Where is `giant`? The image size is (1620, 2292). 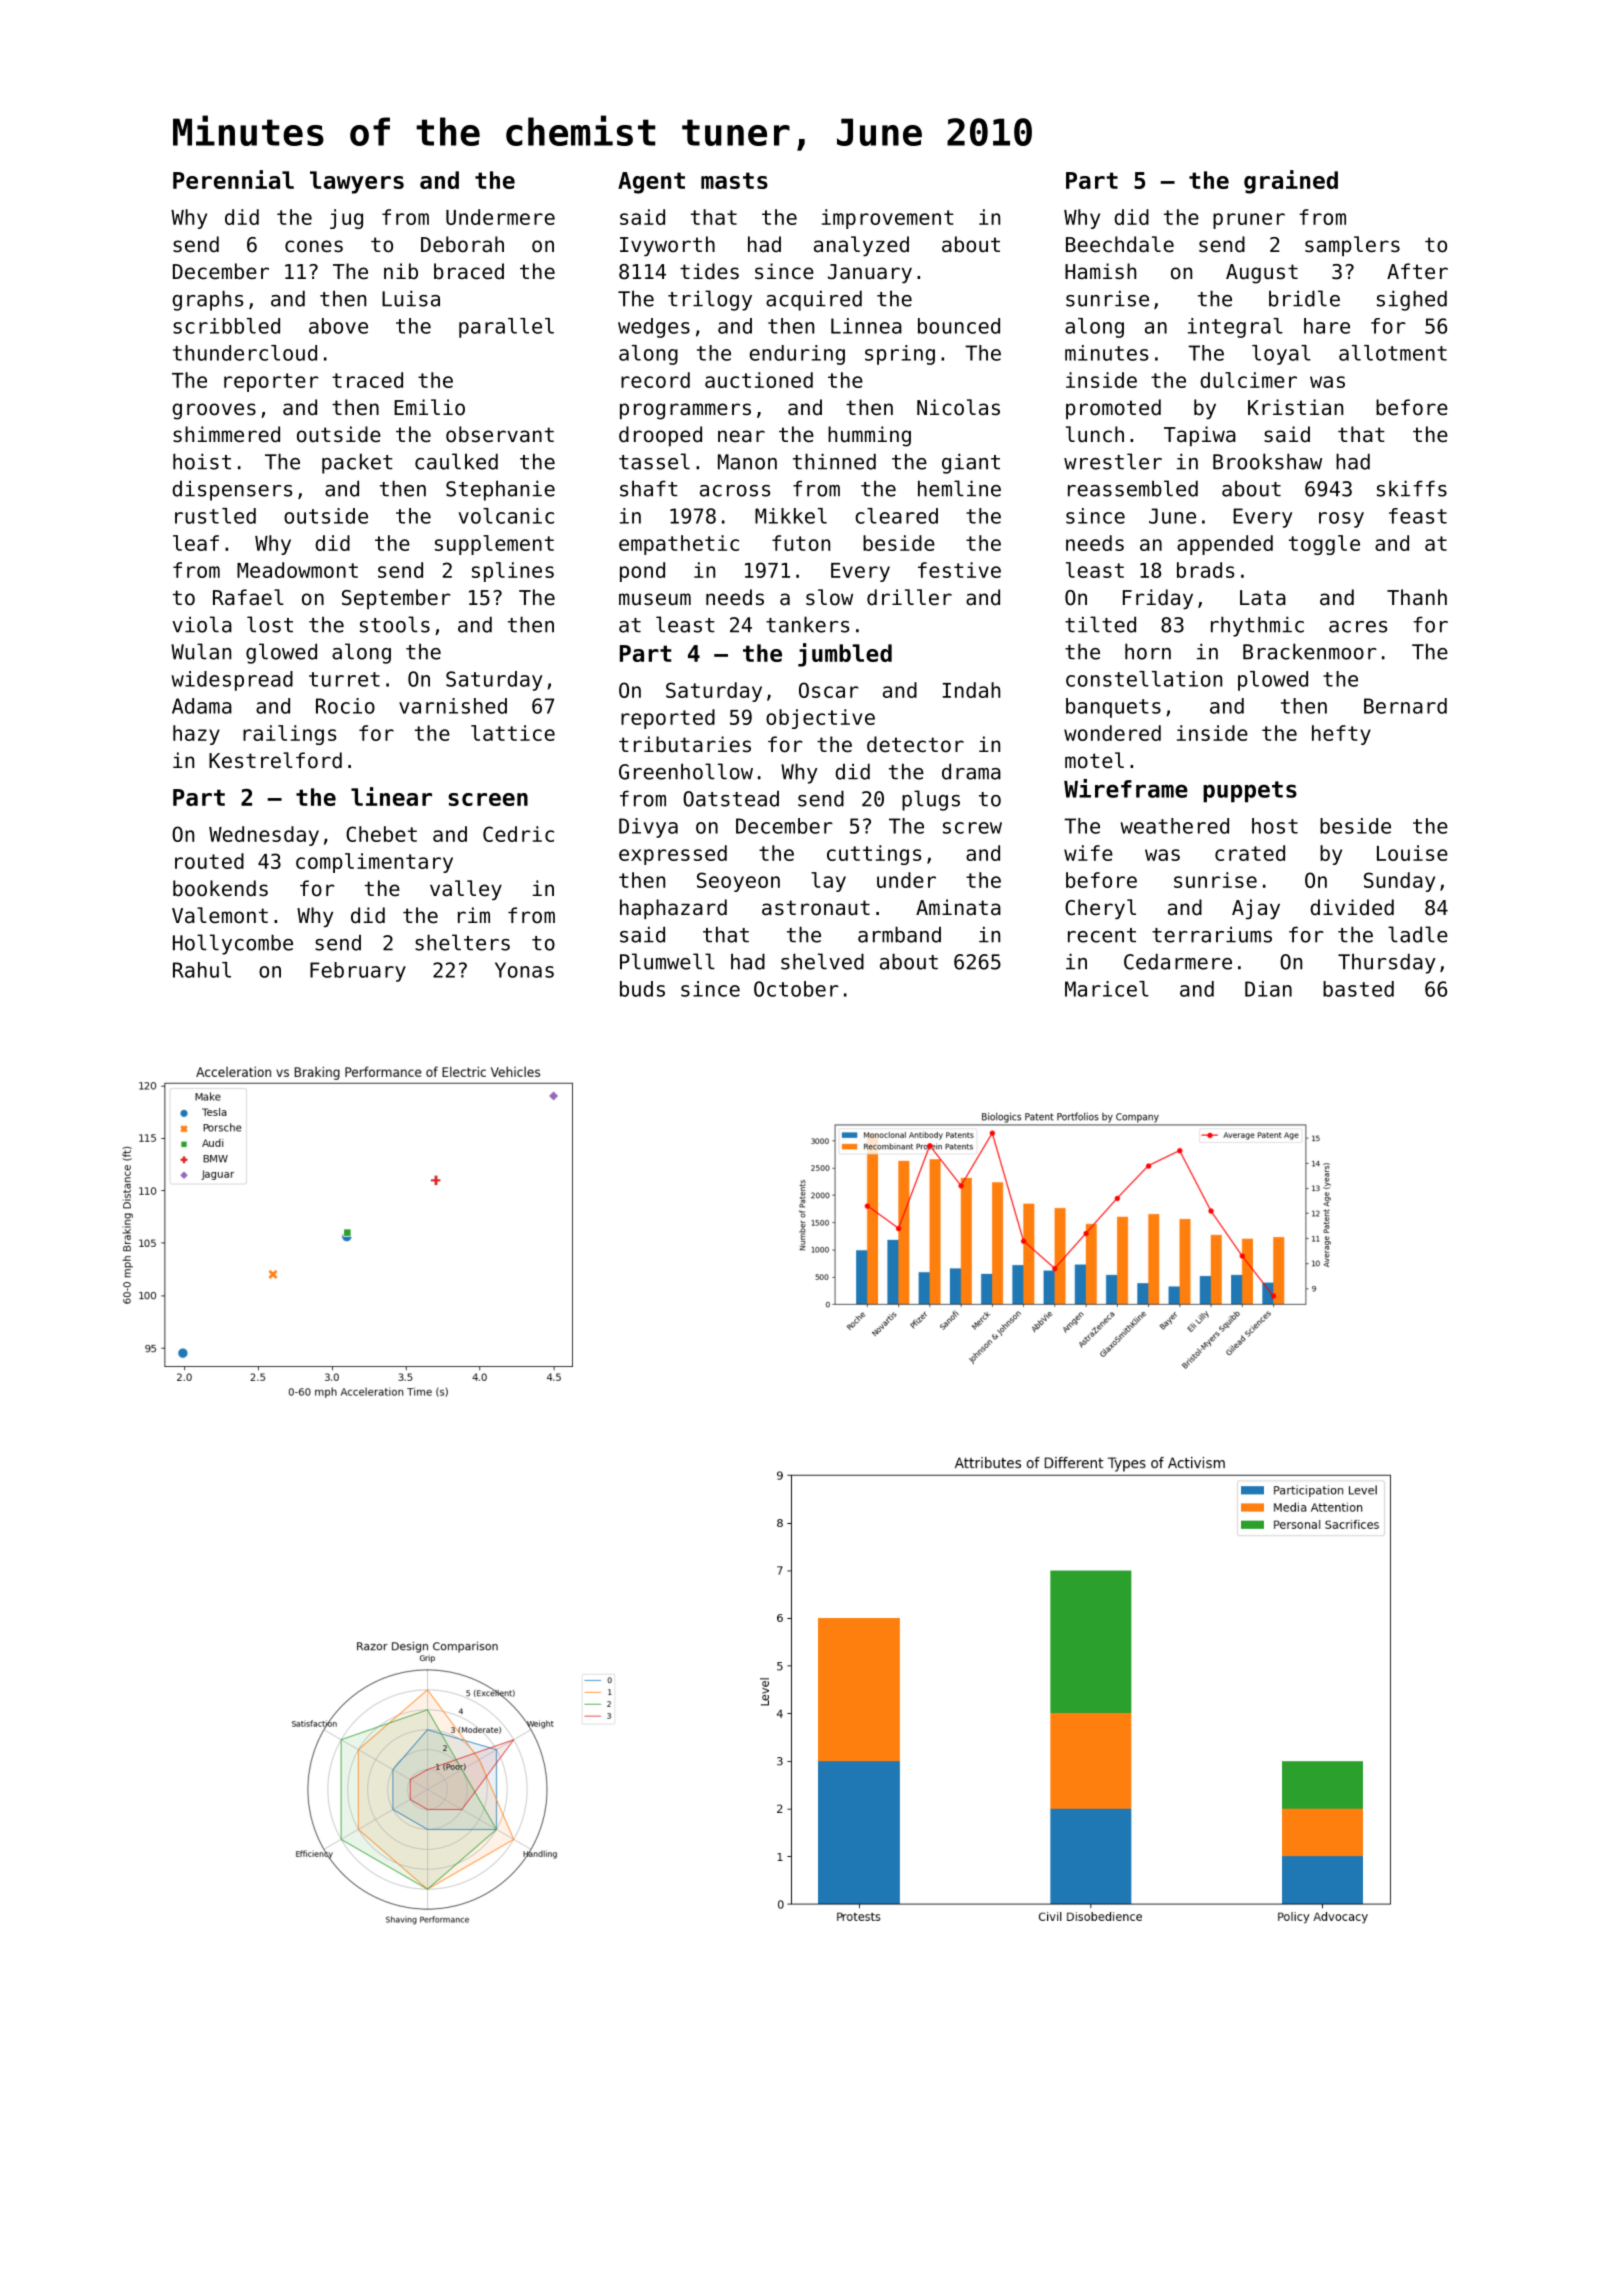
giant is located at coordinates (971, 463).
